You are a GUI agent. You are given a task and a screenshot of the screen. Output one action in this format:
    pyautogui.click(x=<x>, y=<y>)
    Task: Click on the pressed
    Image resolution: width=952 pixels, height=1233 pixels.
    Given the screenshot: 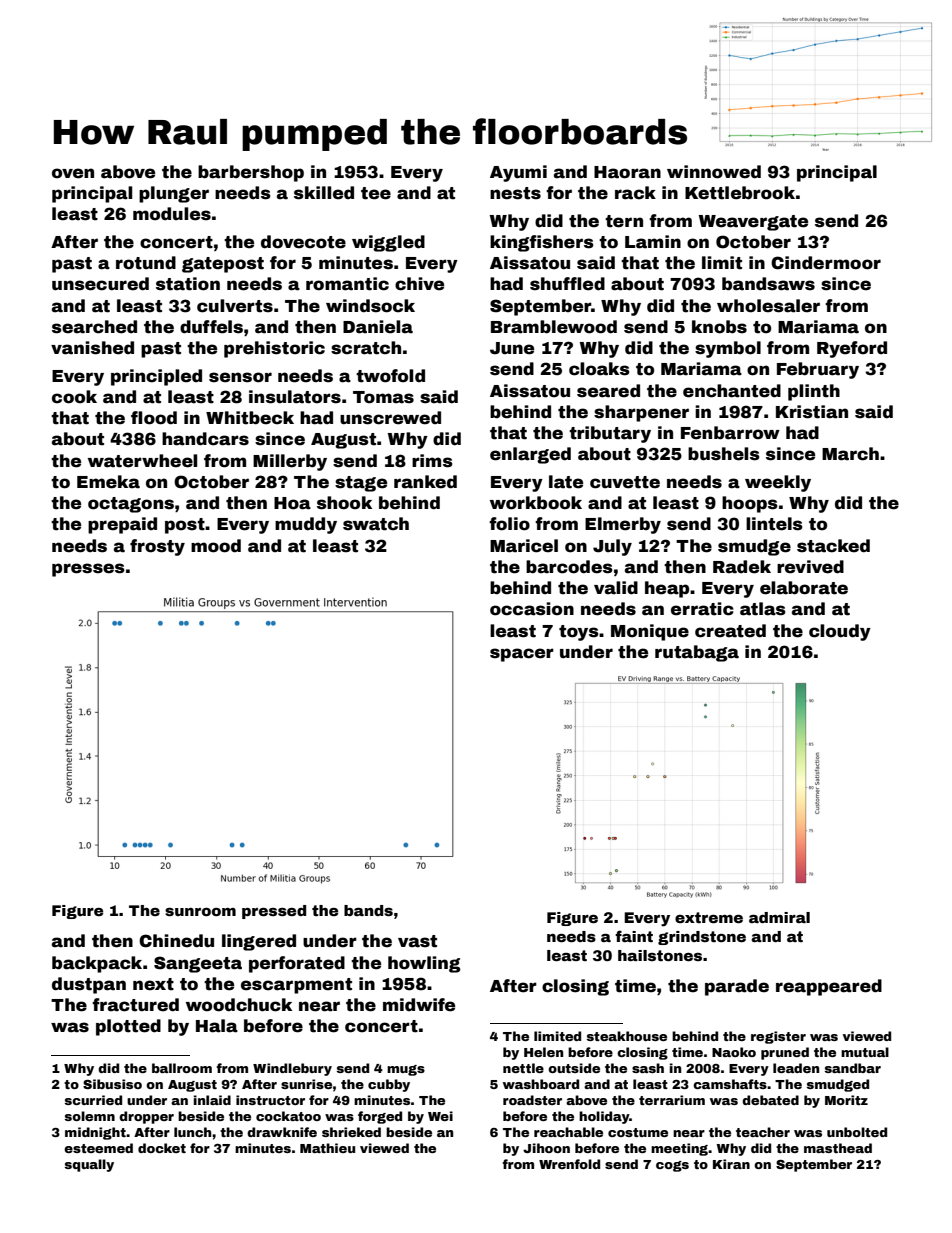 What is the action you would take?
    pyautogui.click(x=274, y=912)
